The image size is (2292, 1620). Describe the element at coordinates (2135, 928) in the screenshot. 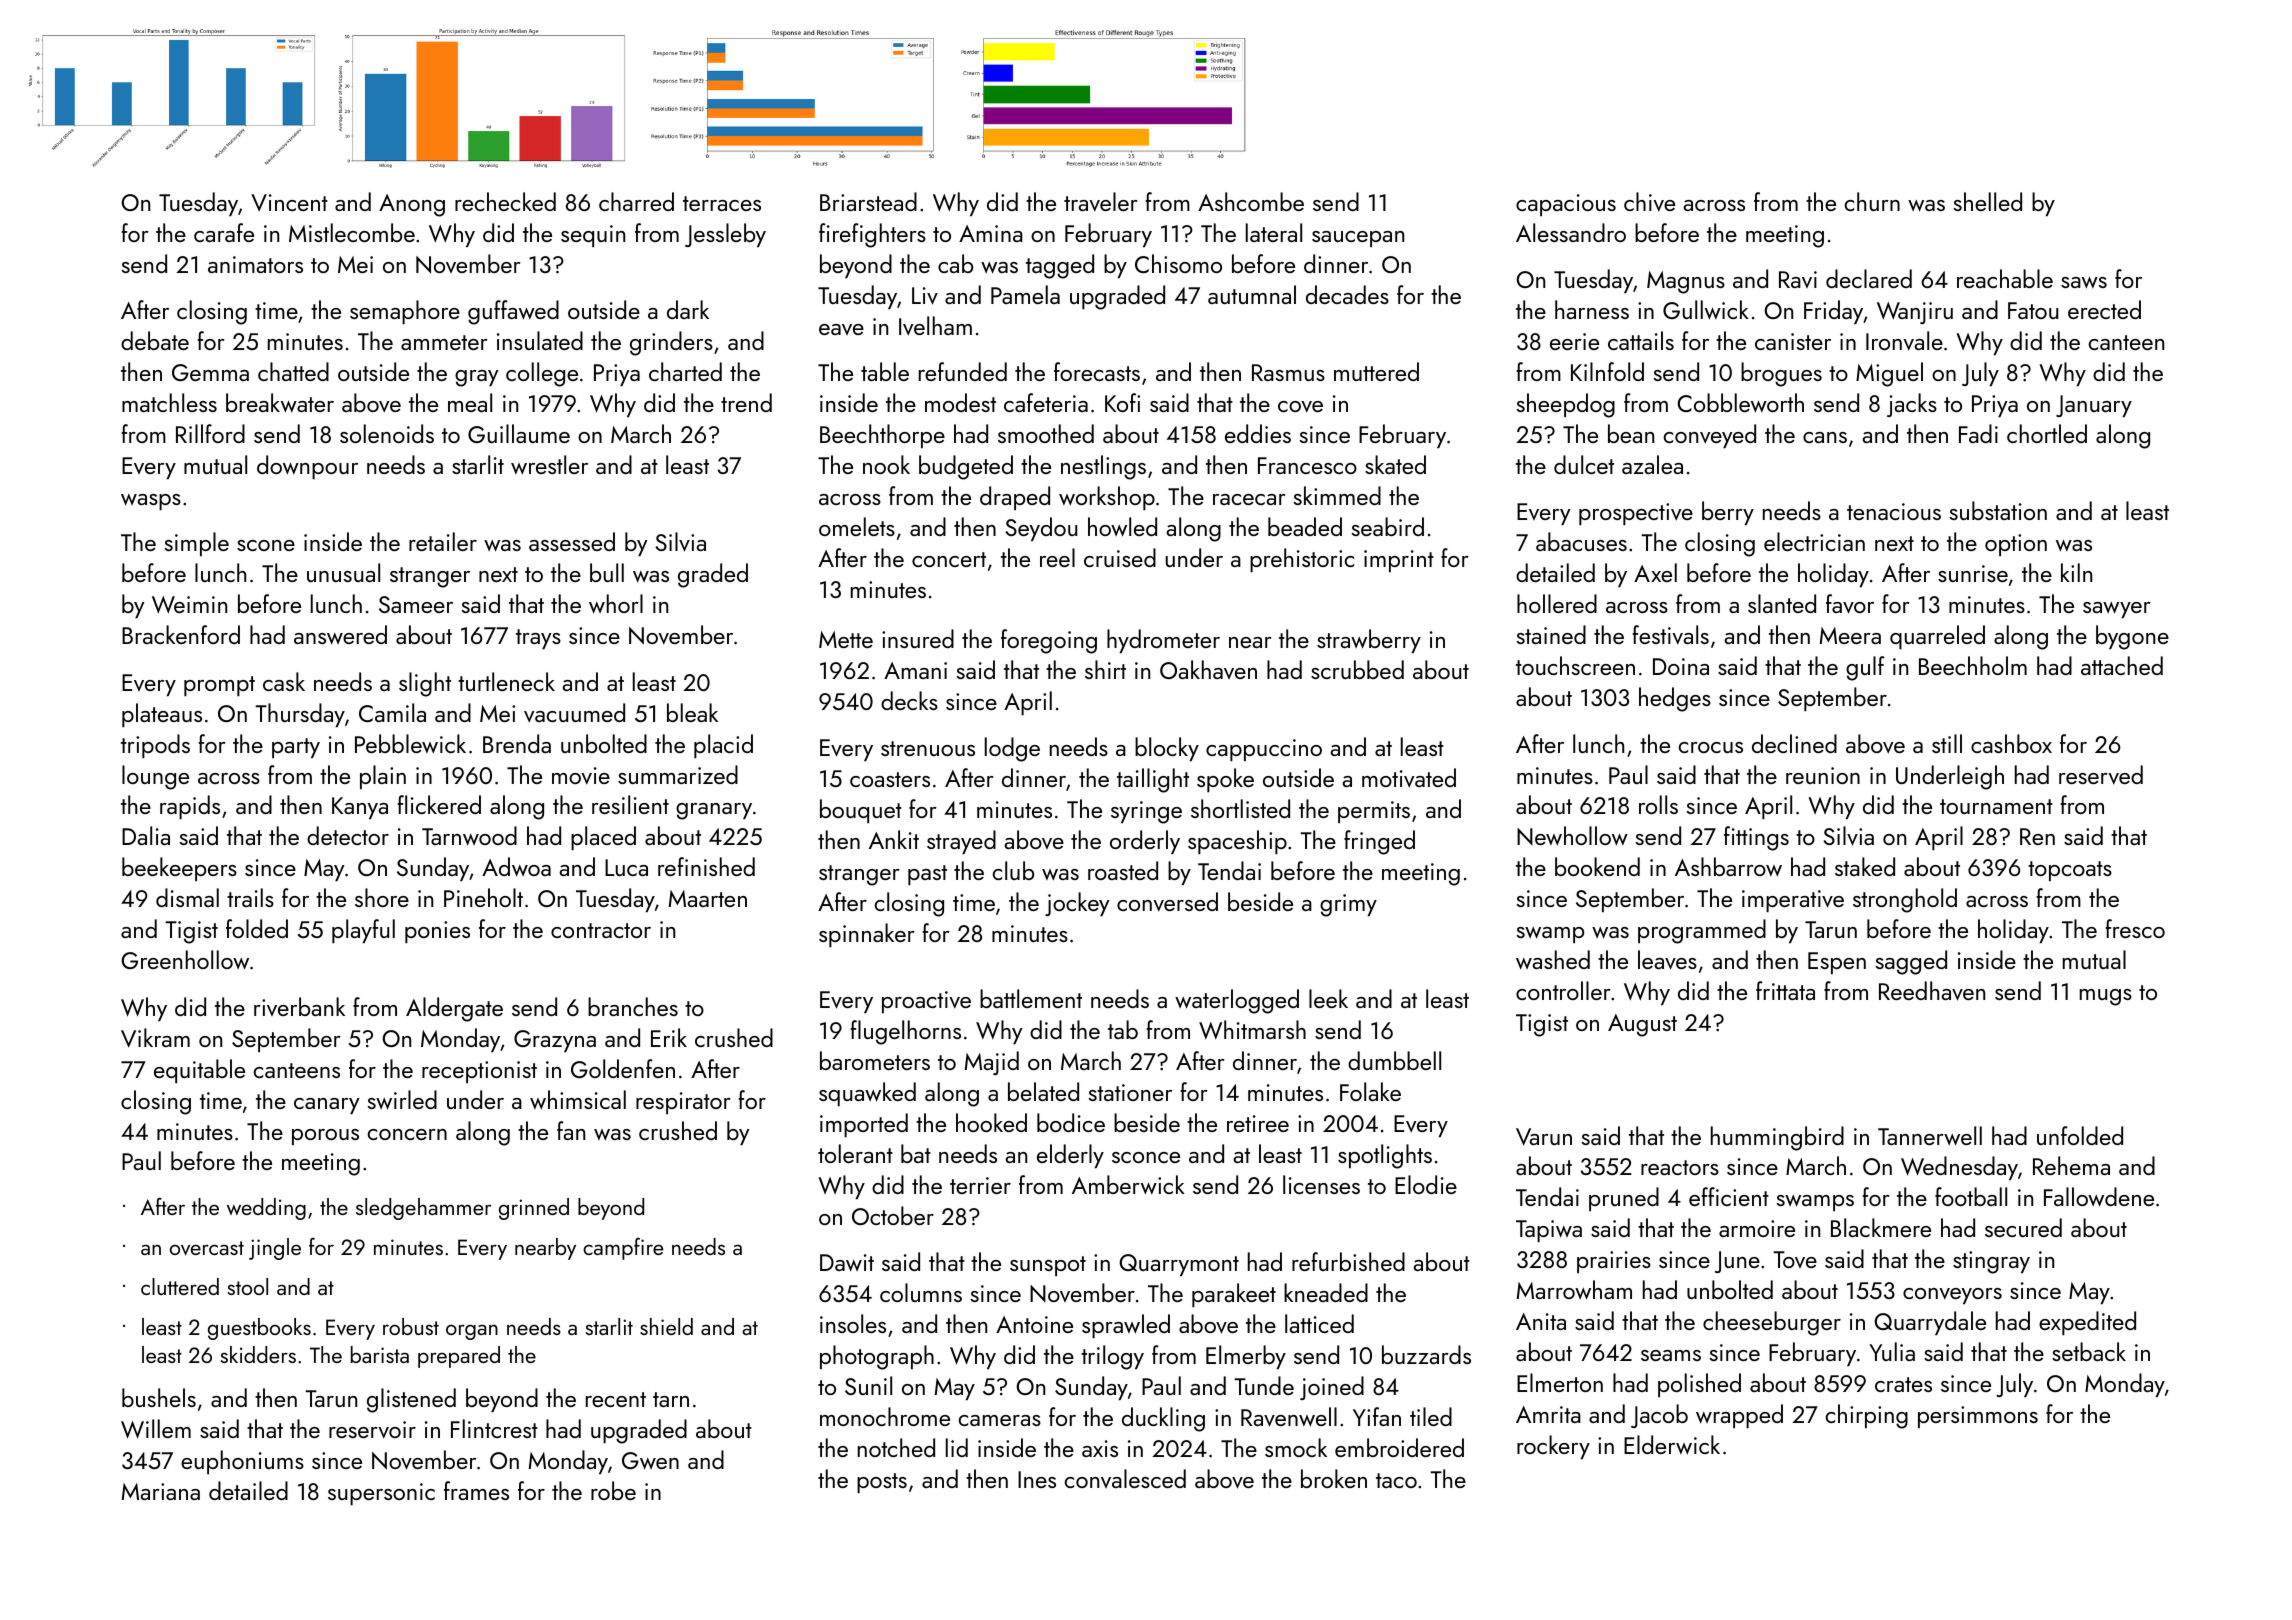

I see `fresco` at that location.
